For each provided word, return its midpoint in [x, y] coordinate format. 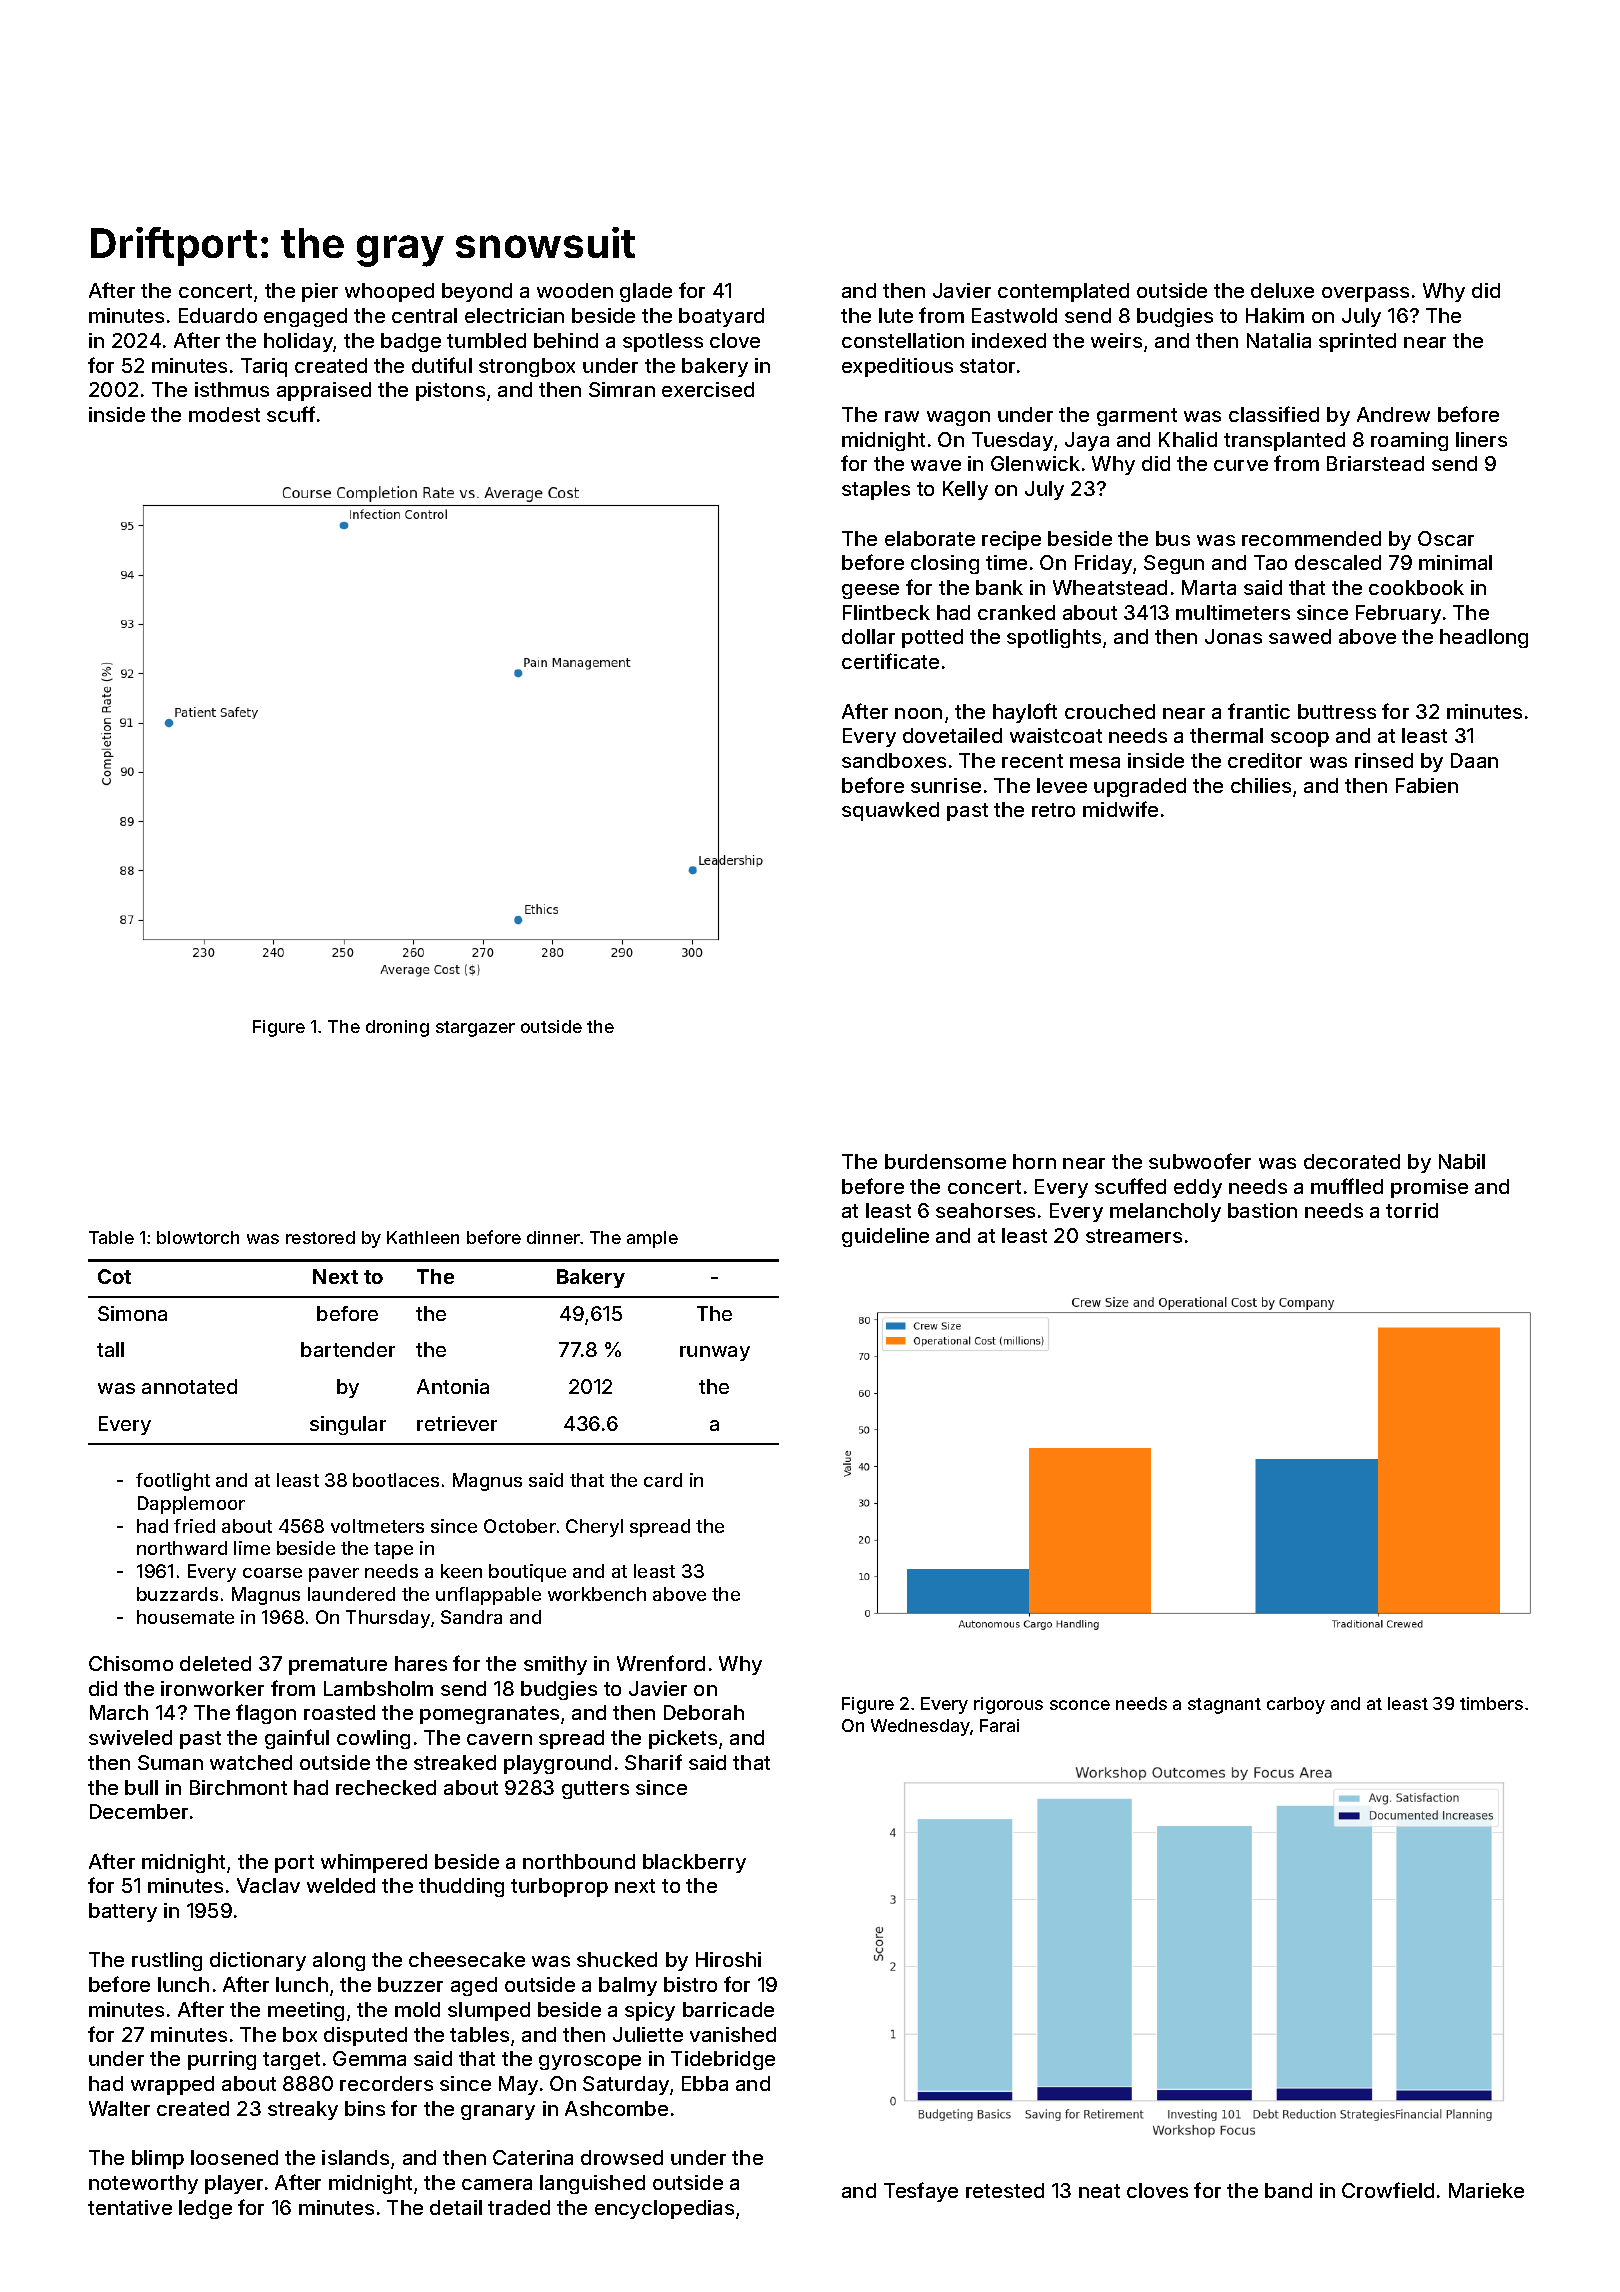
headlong [1484, 638]
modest [224, 414]
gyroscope [590, 2062]
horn [1034, 1161]
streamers [1134, 1236]
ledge [205, 2209]
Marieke [1486, 2190]
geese [870, 591]
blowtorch [198, 1237]
